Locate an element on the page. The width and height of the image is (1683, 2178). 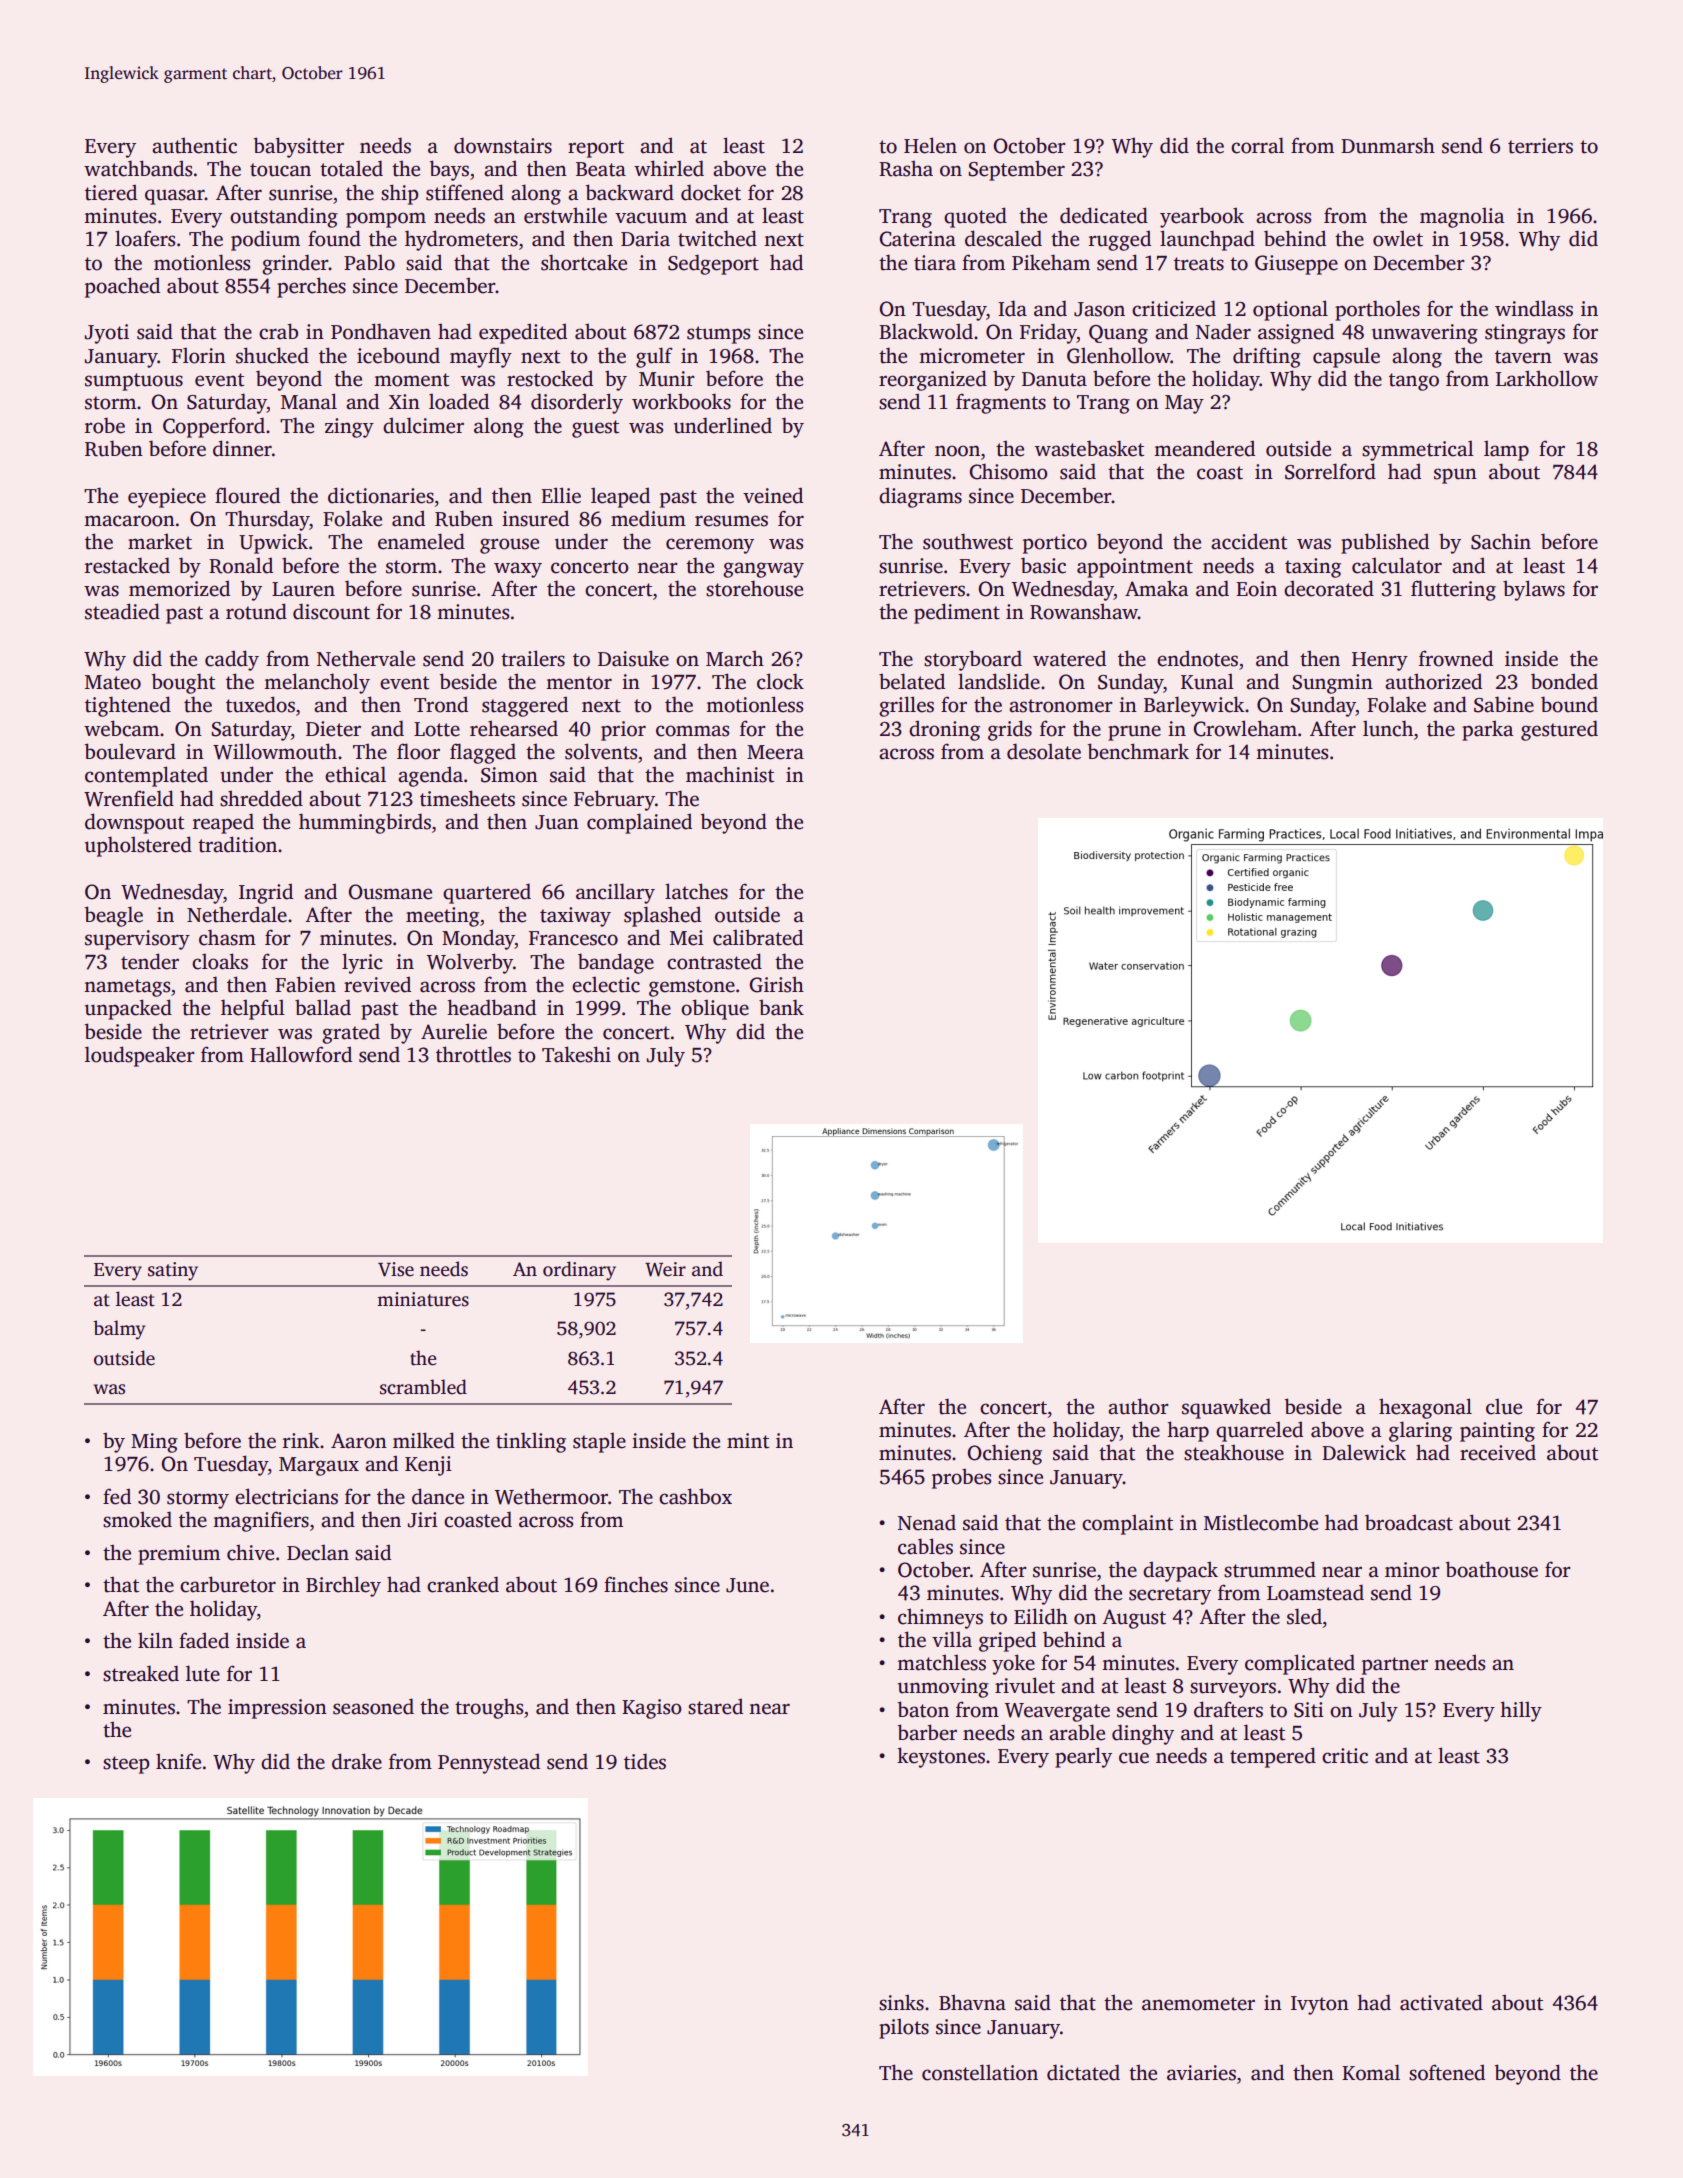
squawked is located at coordinates (1226, 1408).
